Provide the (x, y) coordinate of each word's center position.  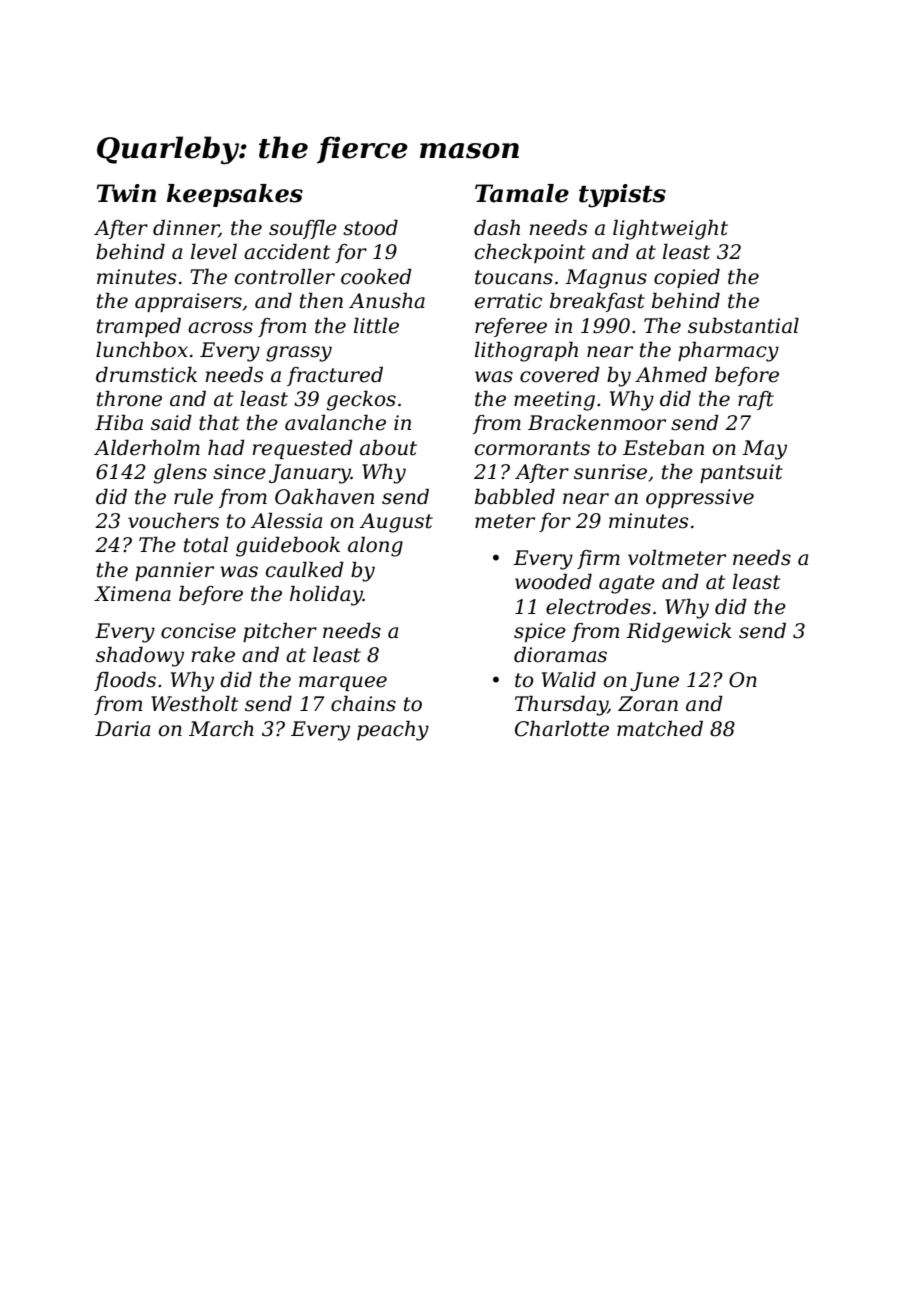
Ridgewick (679, 633)
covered (560, 375)
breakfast (597, 302)
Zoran (648, 704)
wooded (553, 582)
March (221, 729)
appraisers (188, 302)
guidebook (288, 547)
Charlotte (562, 729)
